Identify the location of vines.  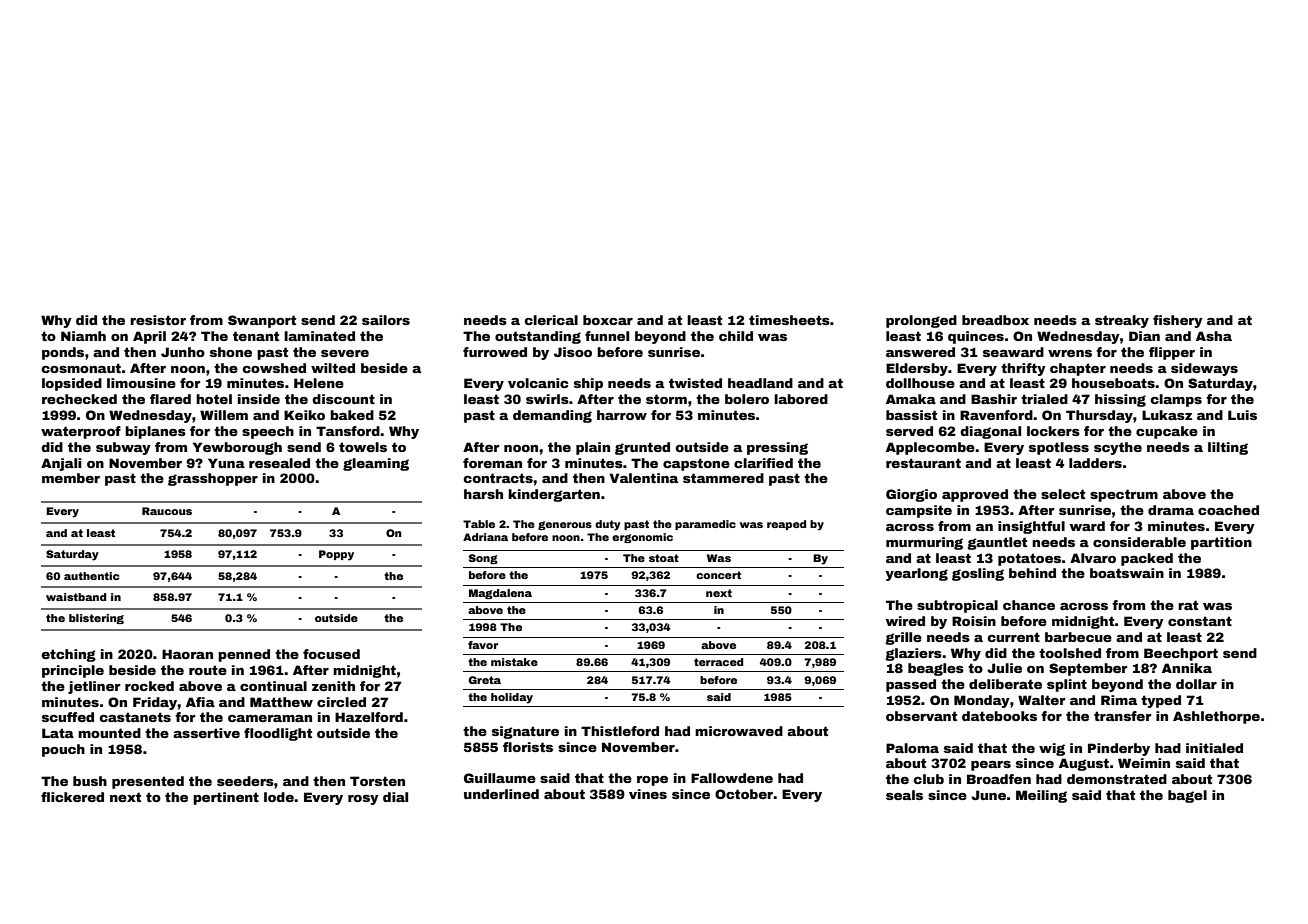
(648, 794).
